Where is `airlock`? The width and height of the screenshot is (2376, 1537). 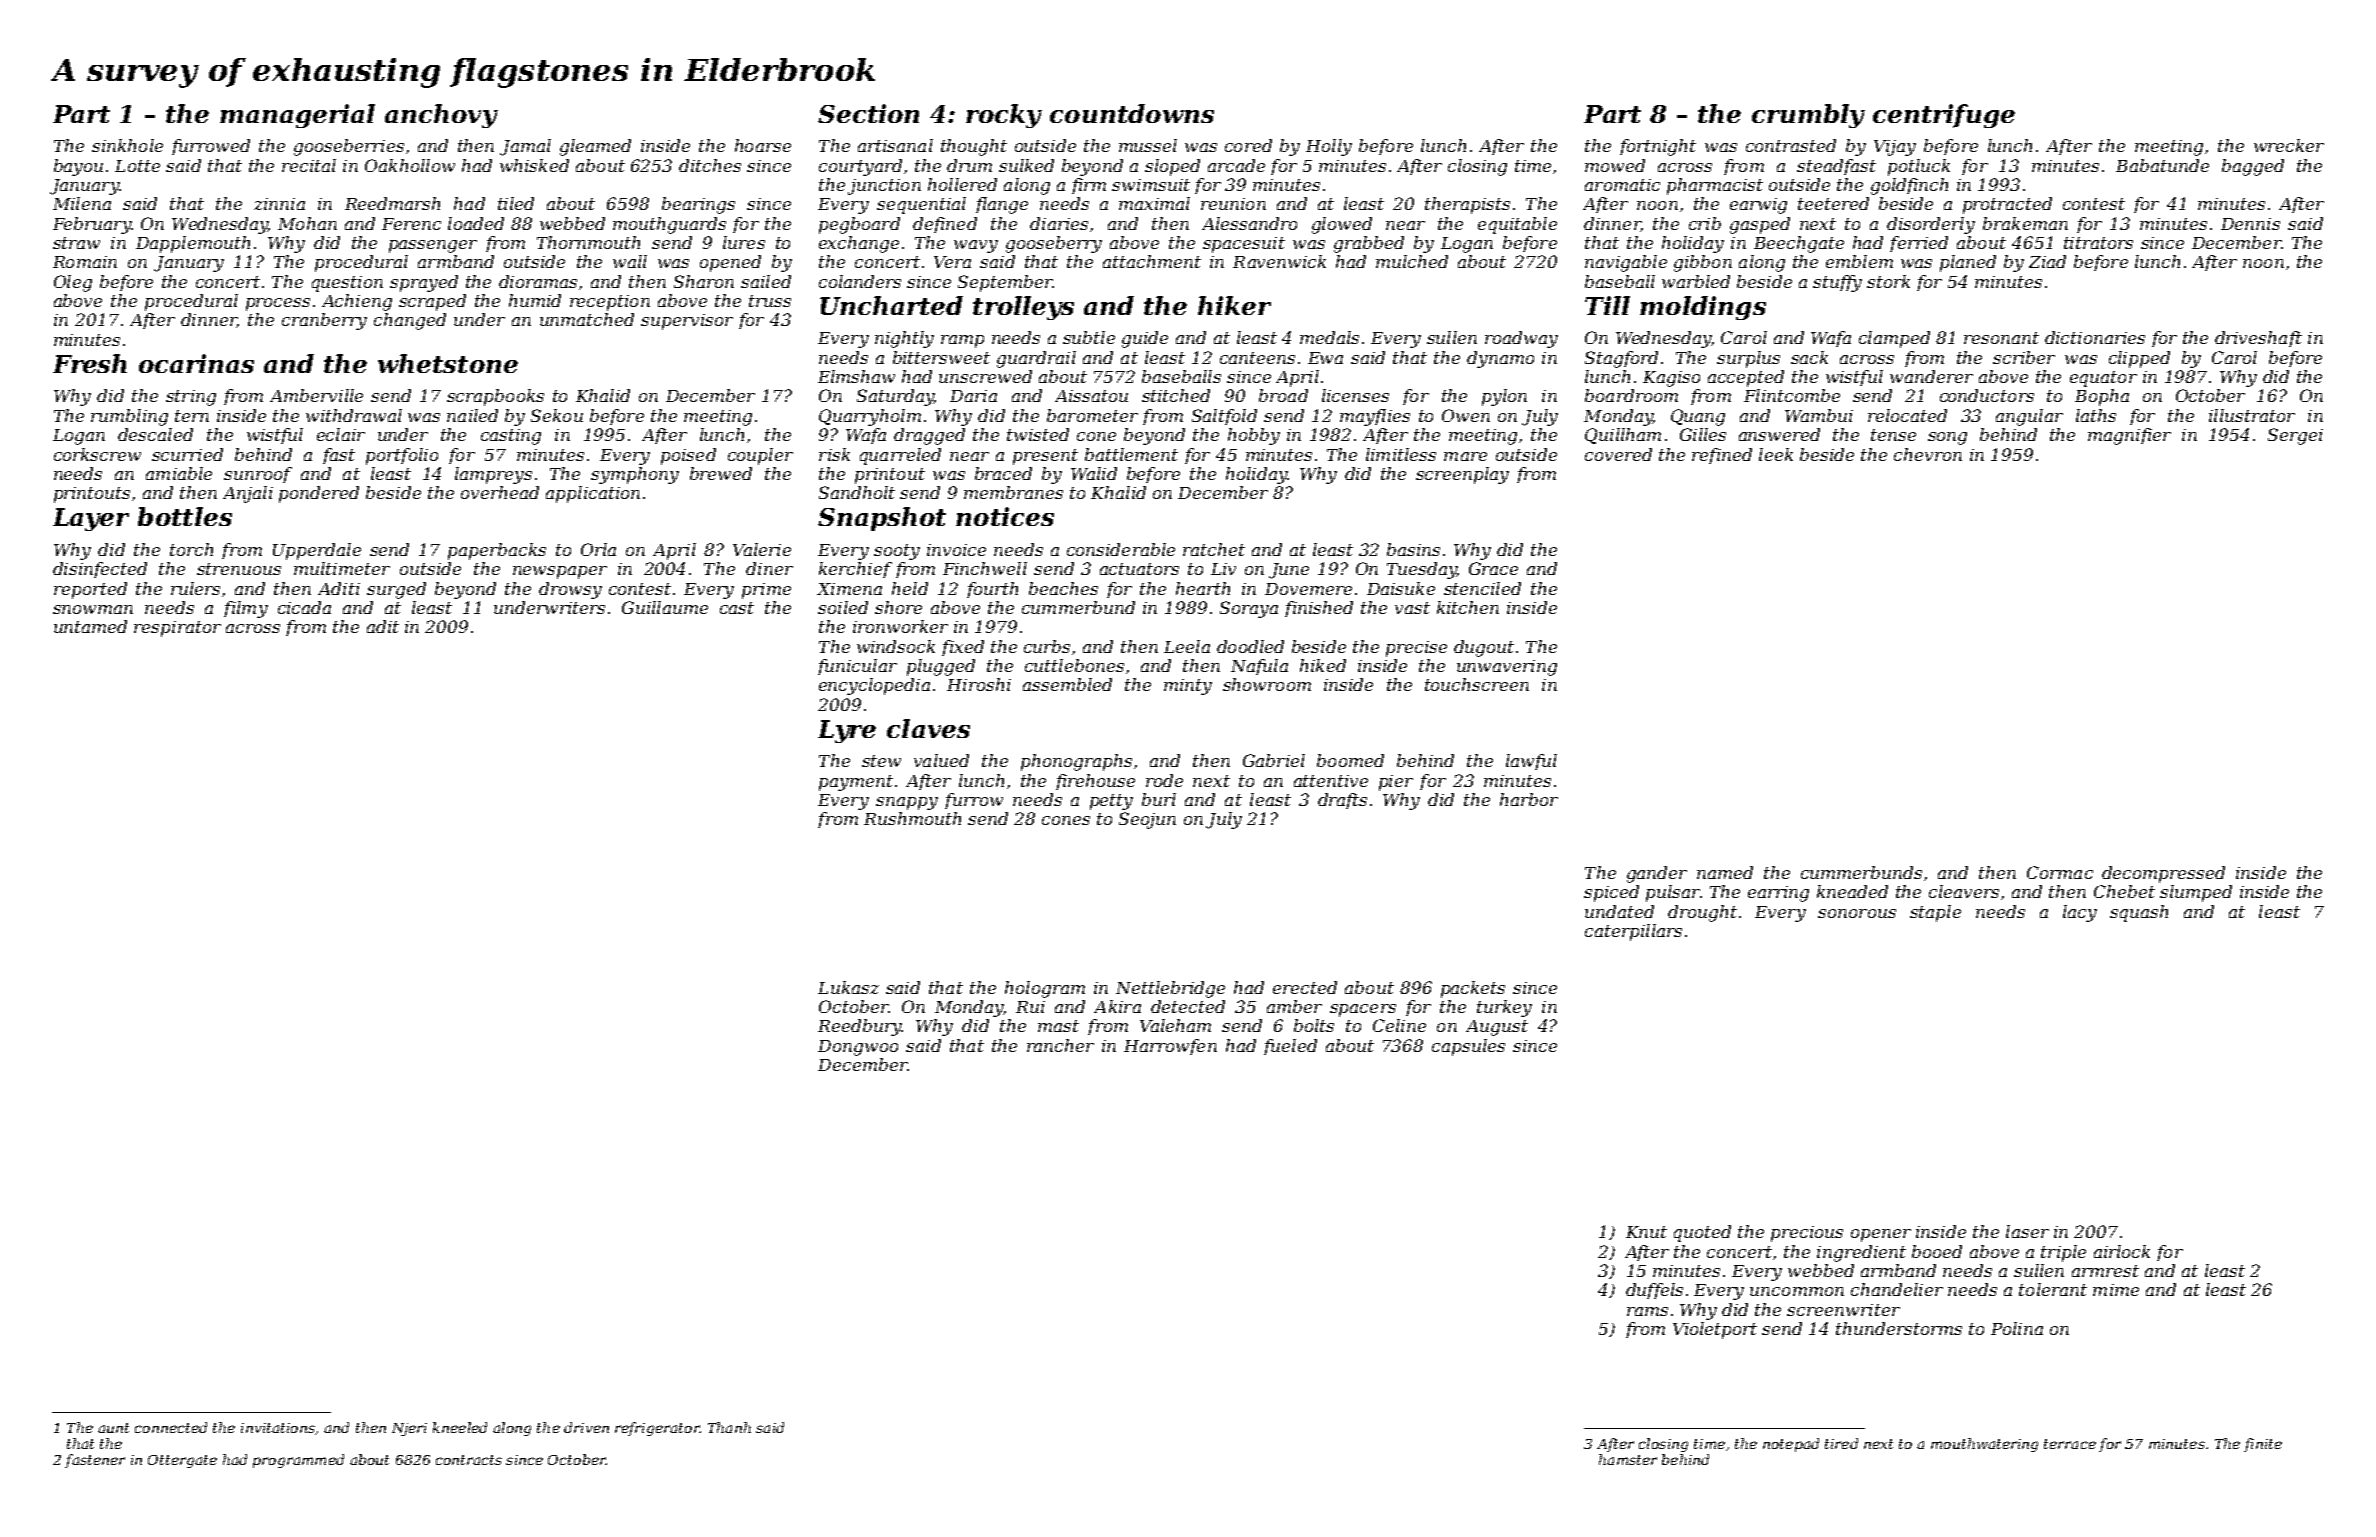
airlock is located at coordinates (2122, 1251).
